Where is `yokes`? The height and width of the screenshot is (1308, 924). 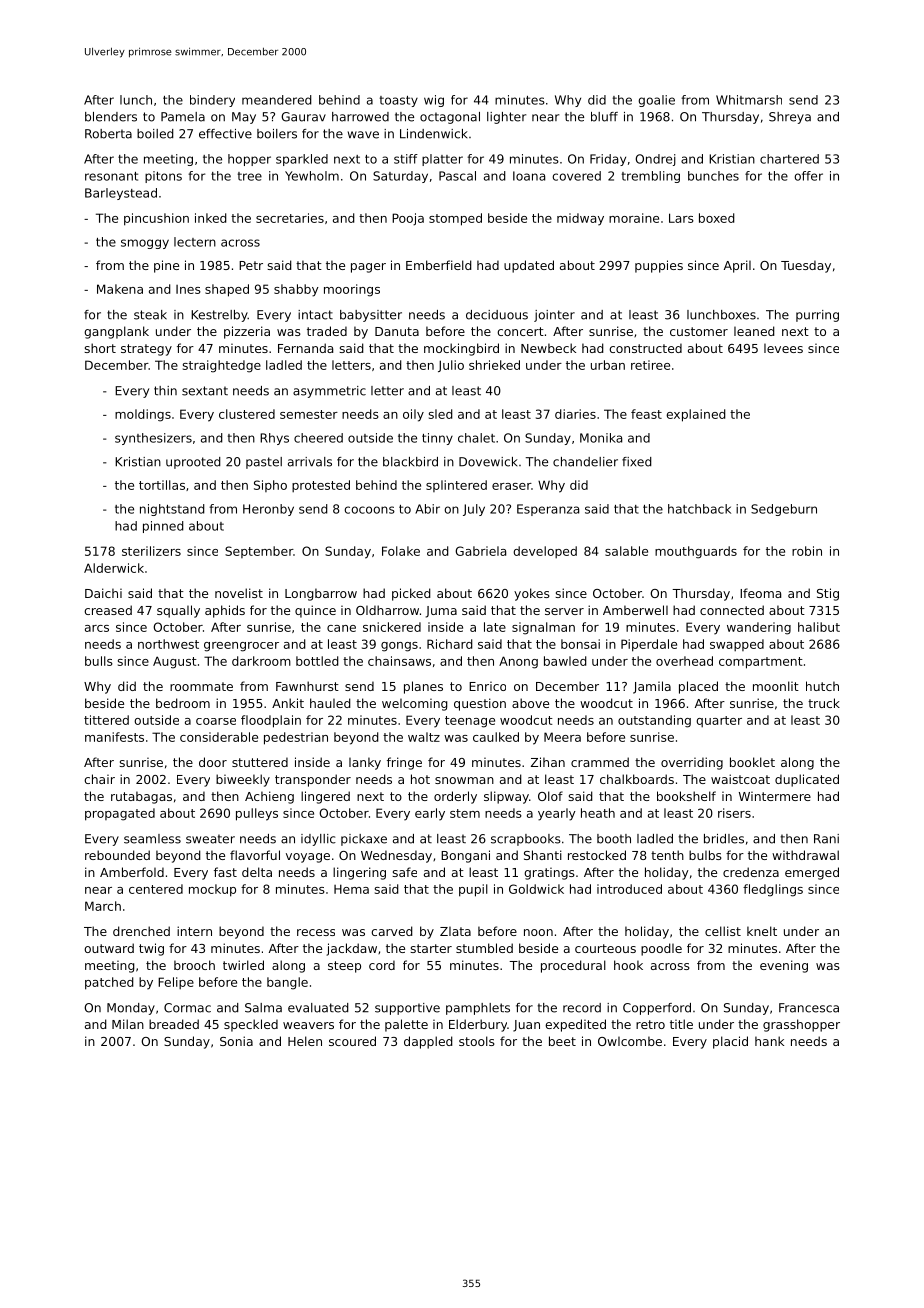
yokes is located at coordinates (532, 594).
